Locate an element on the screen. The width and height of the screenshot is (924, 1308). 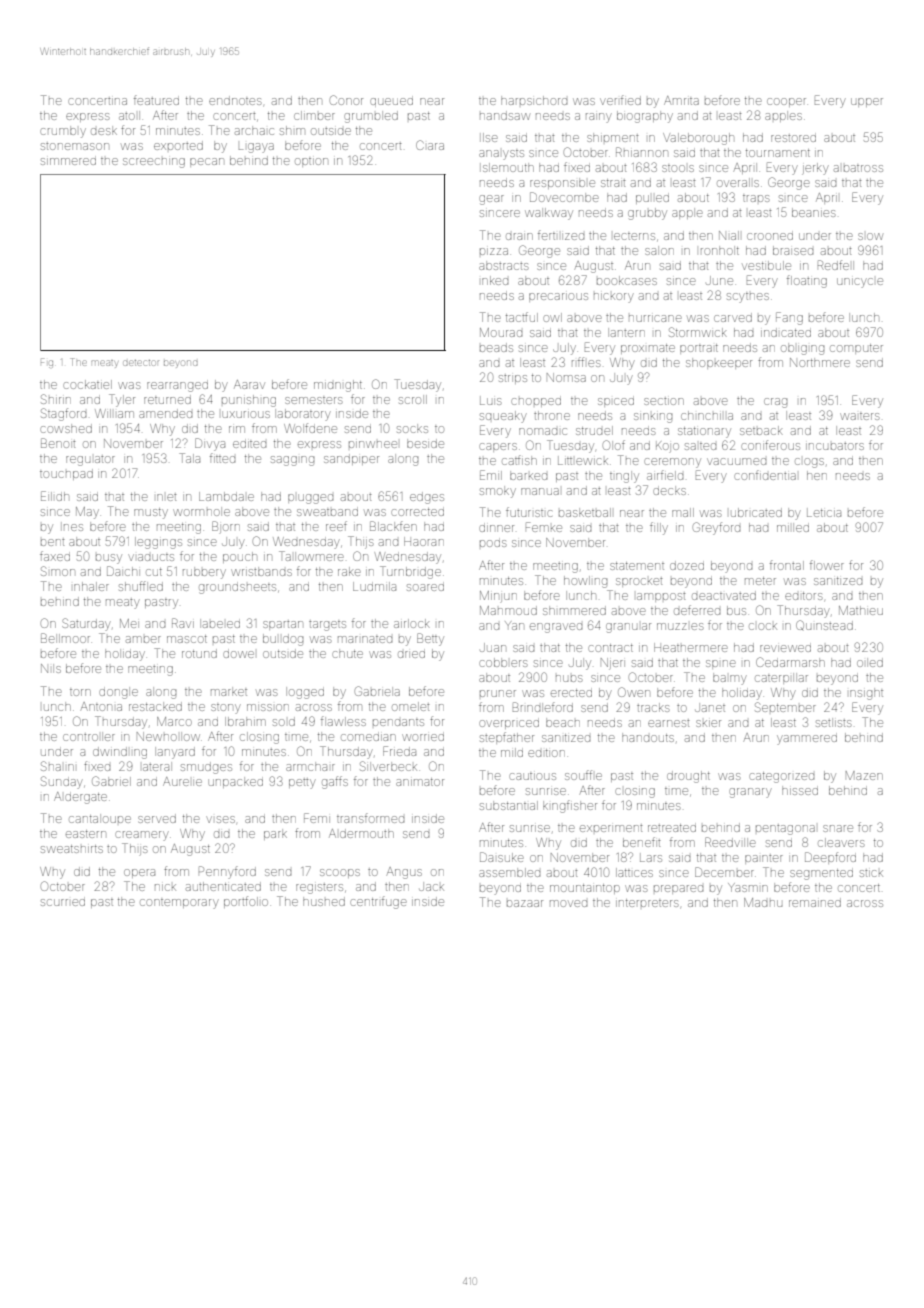
portfolio is located at coordinates (246, 902).
